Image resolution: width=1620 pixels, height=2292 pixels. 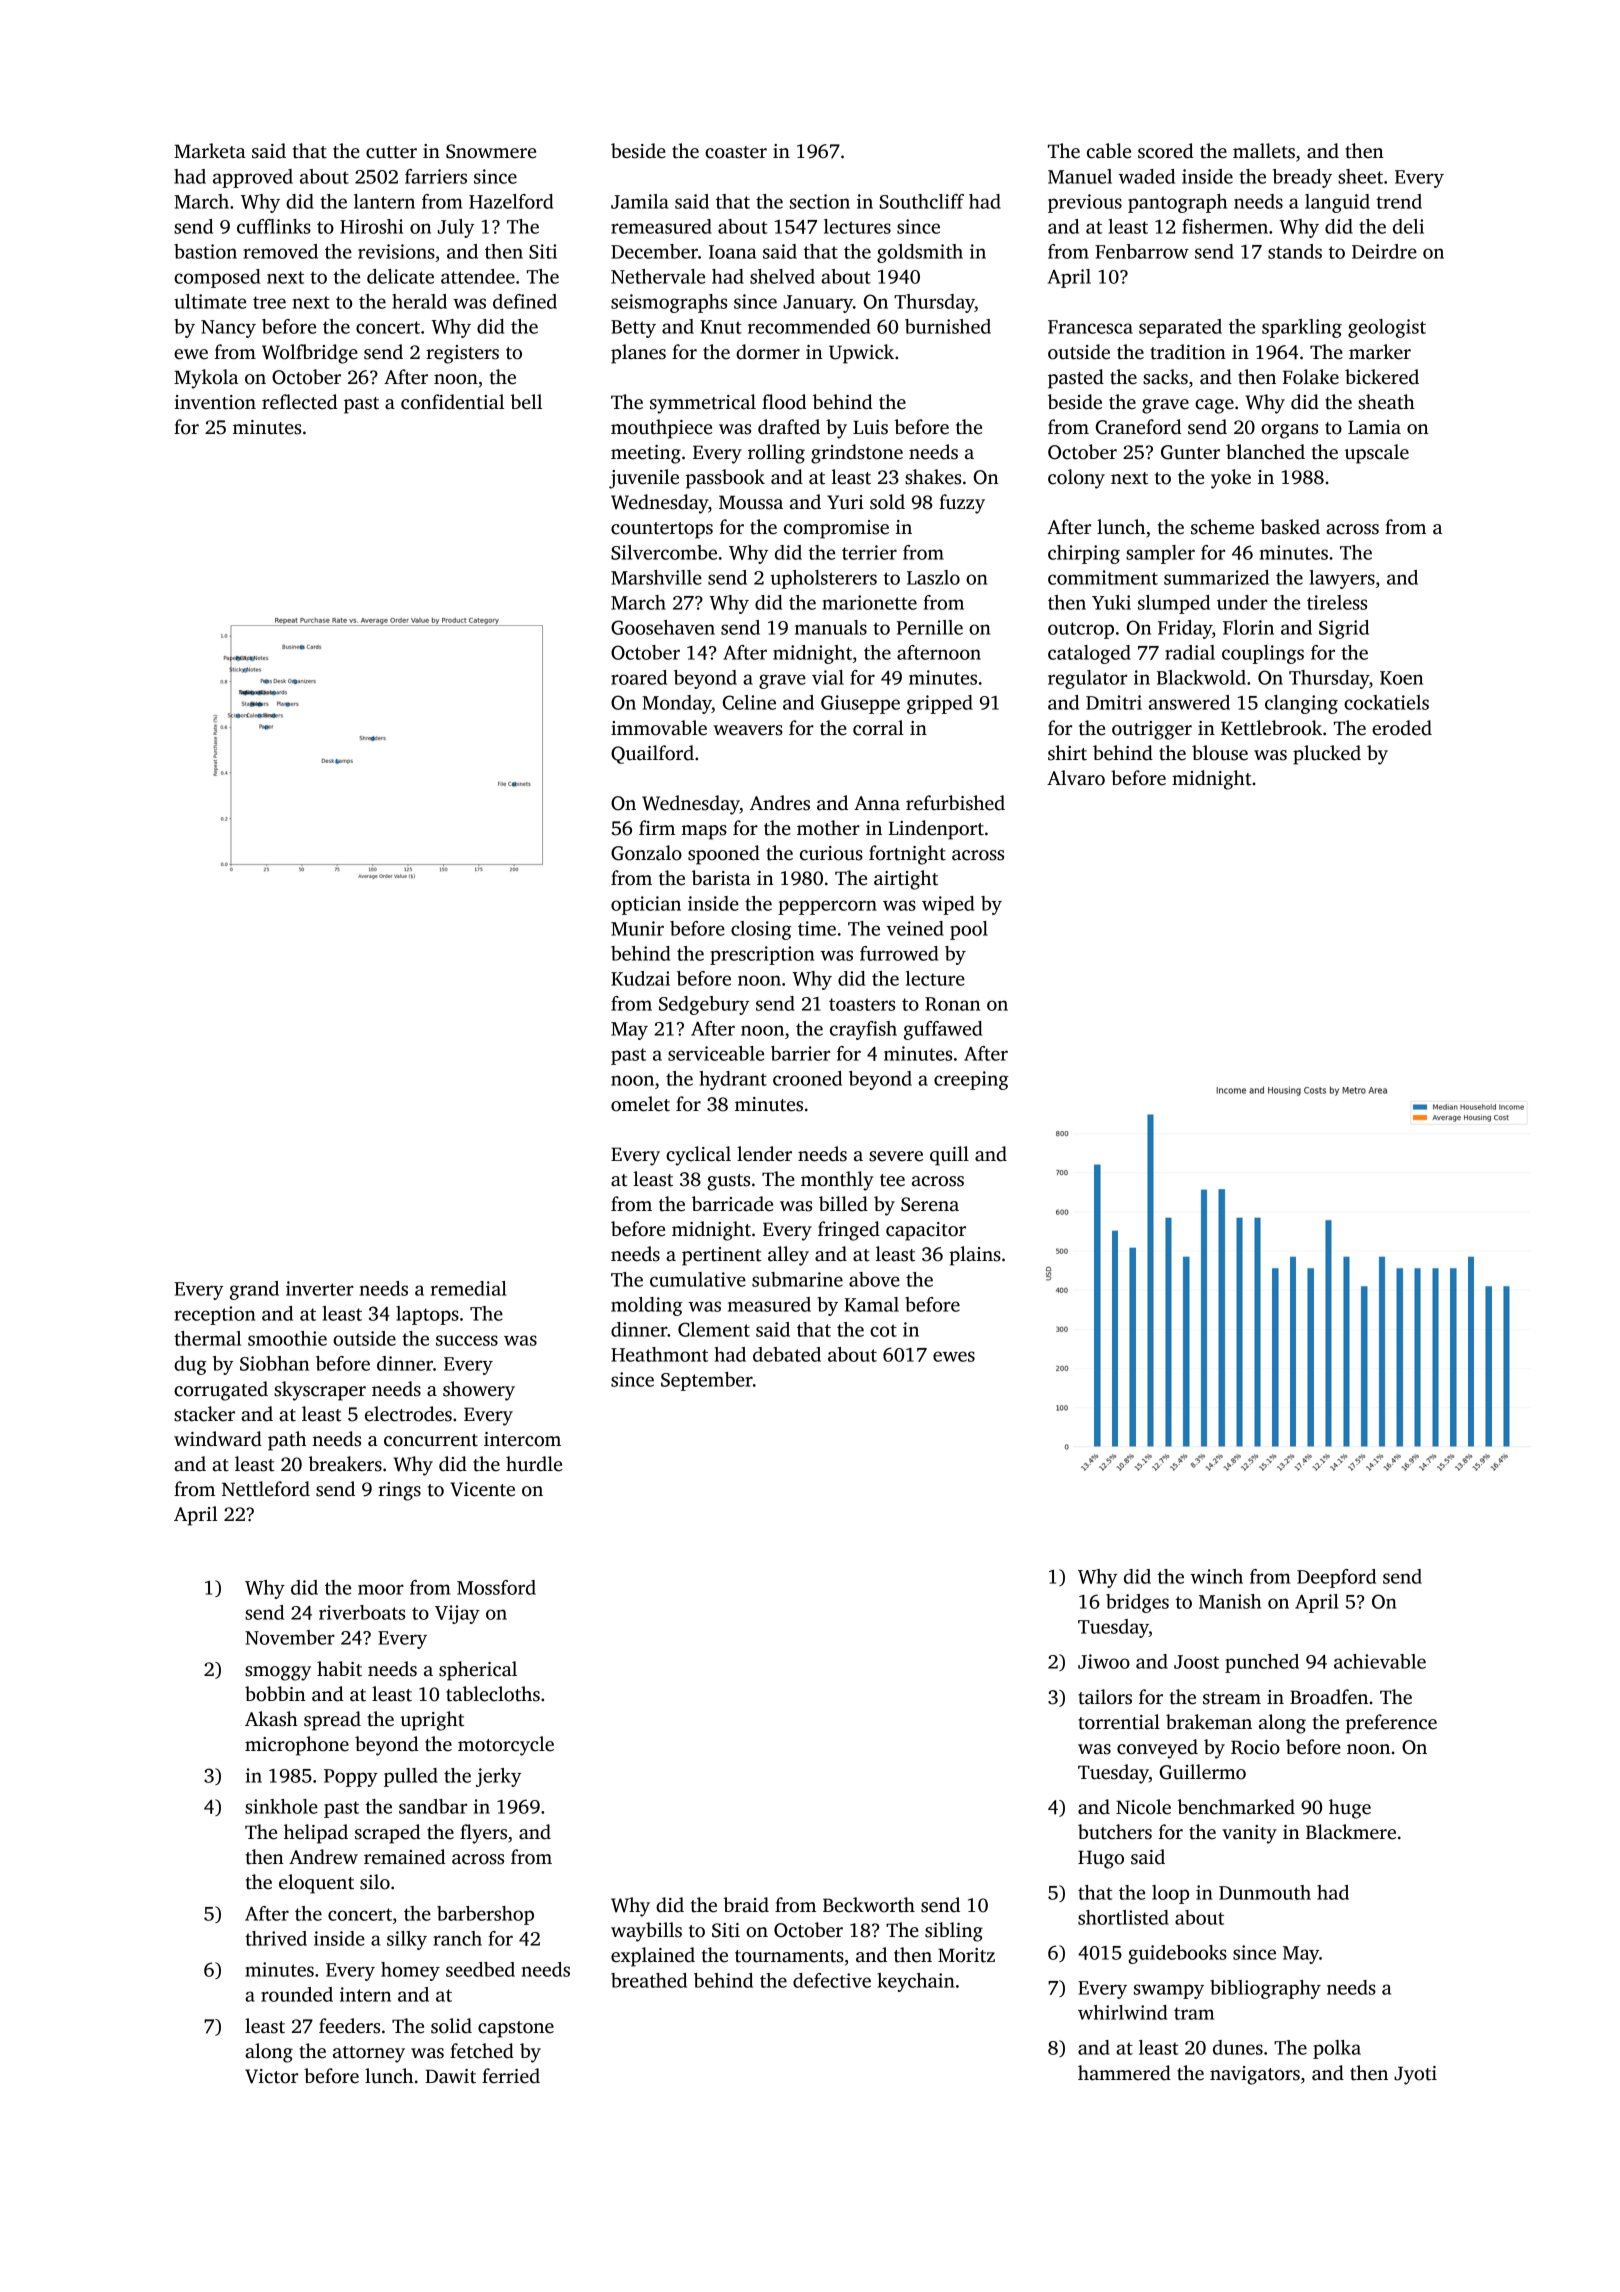 I want to click on sheet, so click(x=1360, y=176).
